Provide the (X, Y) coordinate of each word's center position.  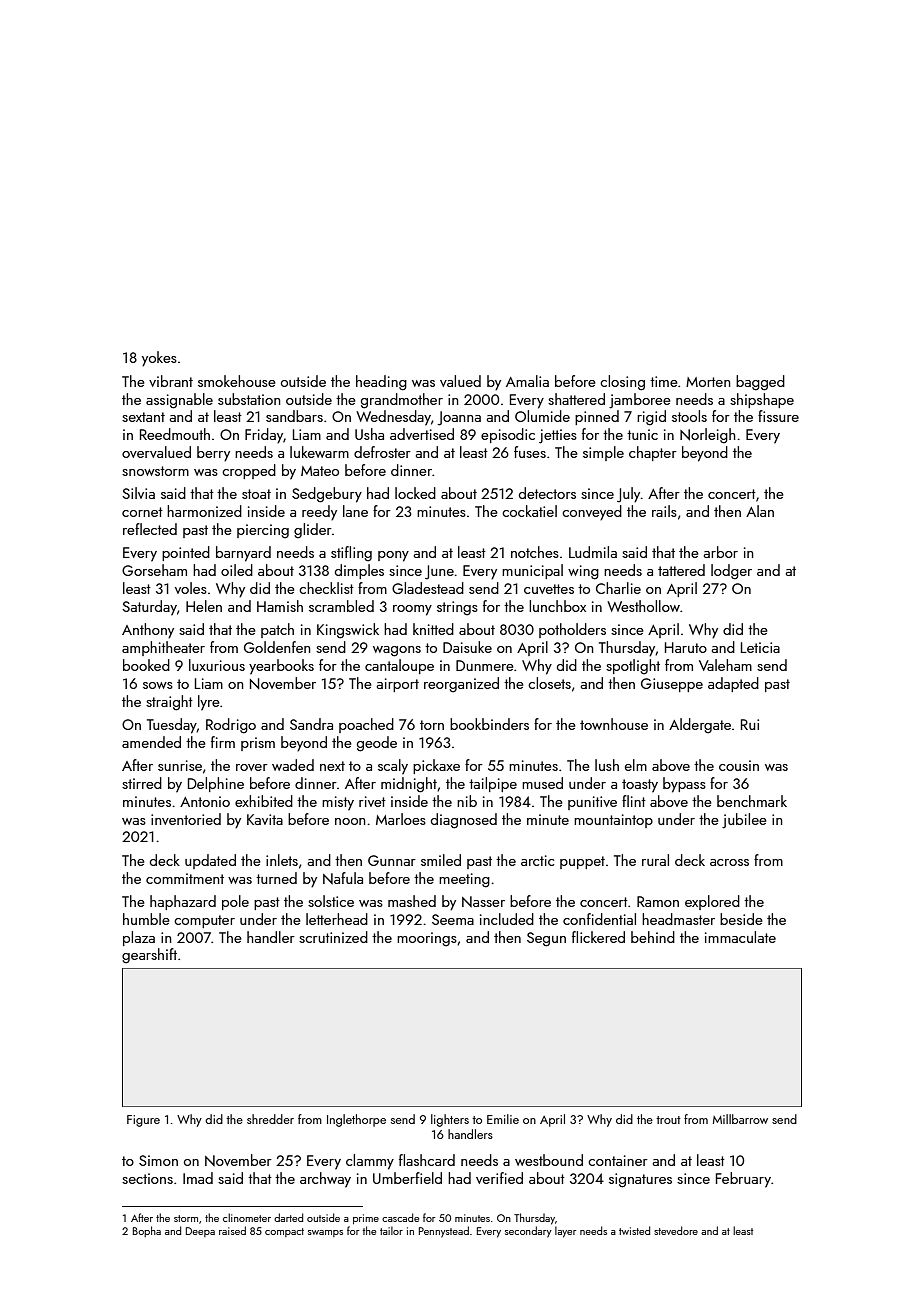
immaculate (740, 937)
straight (169, 703)
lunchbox (557, 606)
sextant (143, 417)
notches (535, 552)
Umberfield (407, 1178)
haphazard (183, 902)
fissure (778, 416)
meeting (464, 880)
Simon (158, 1160)
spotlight (633, 667)
